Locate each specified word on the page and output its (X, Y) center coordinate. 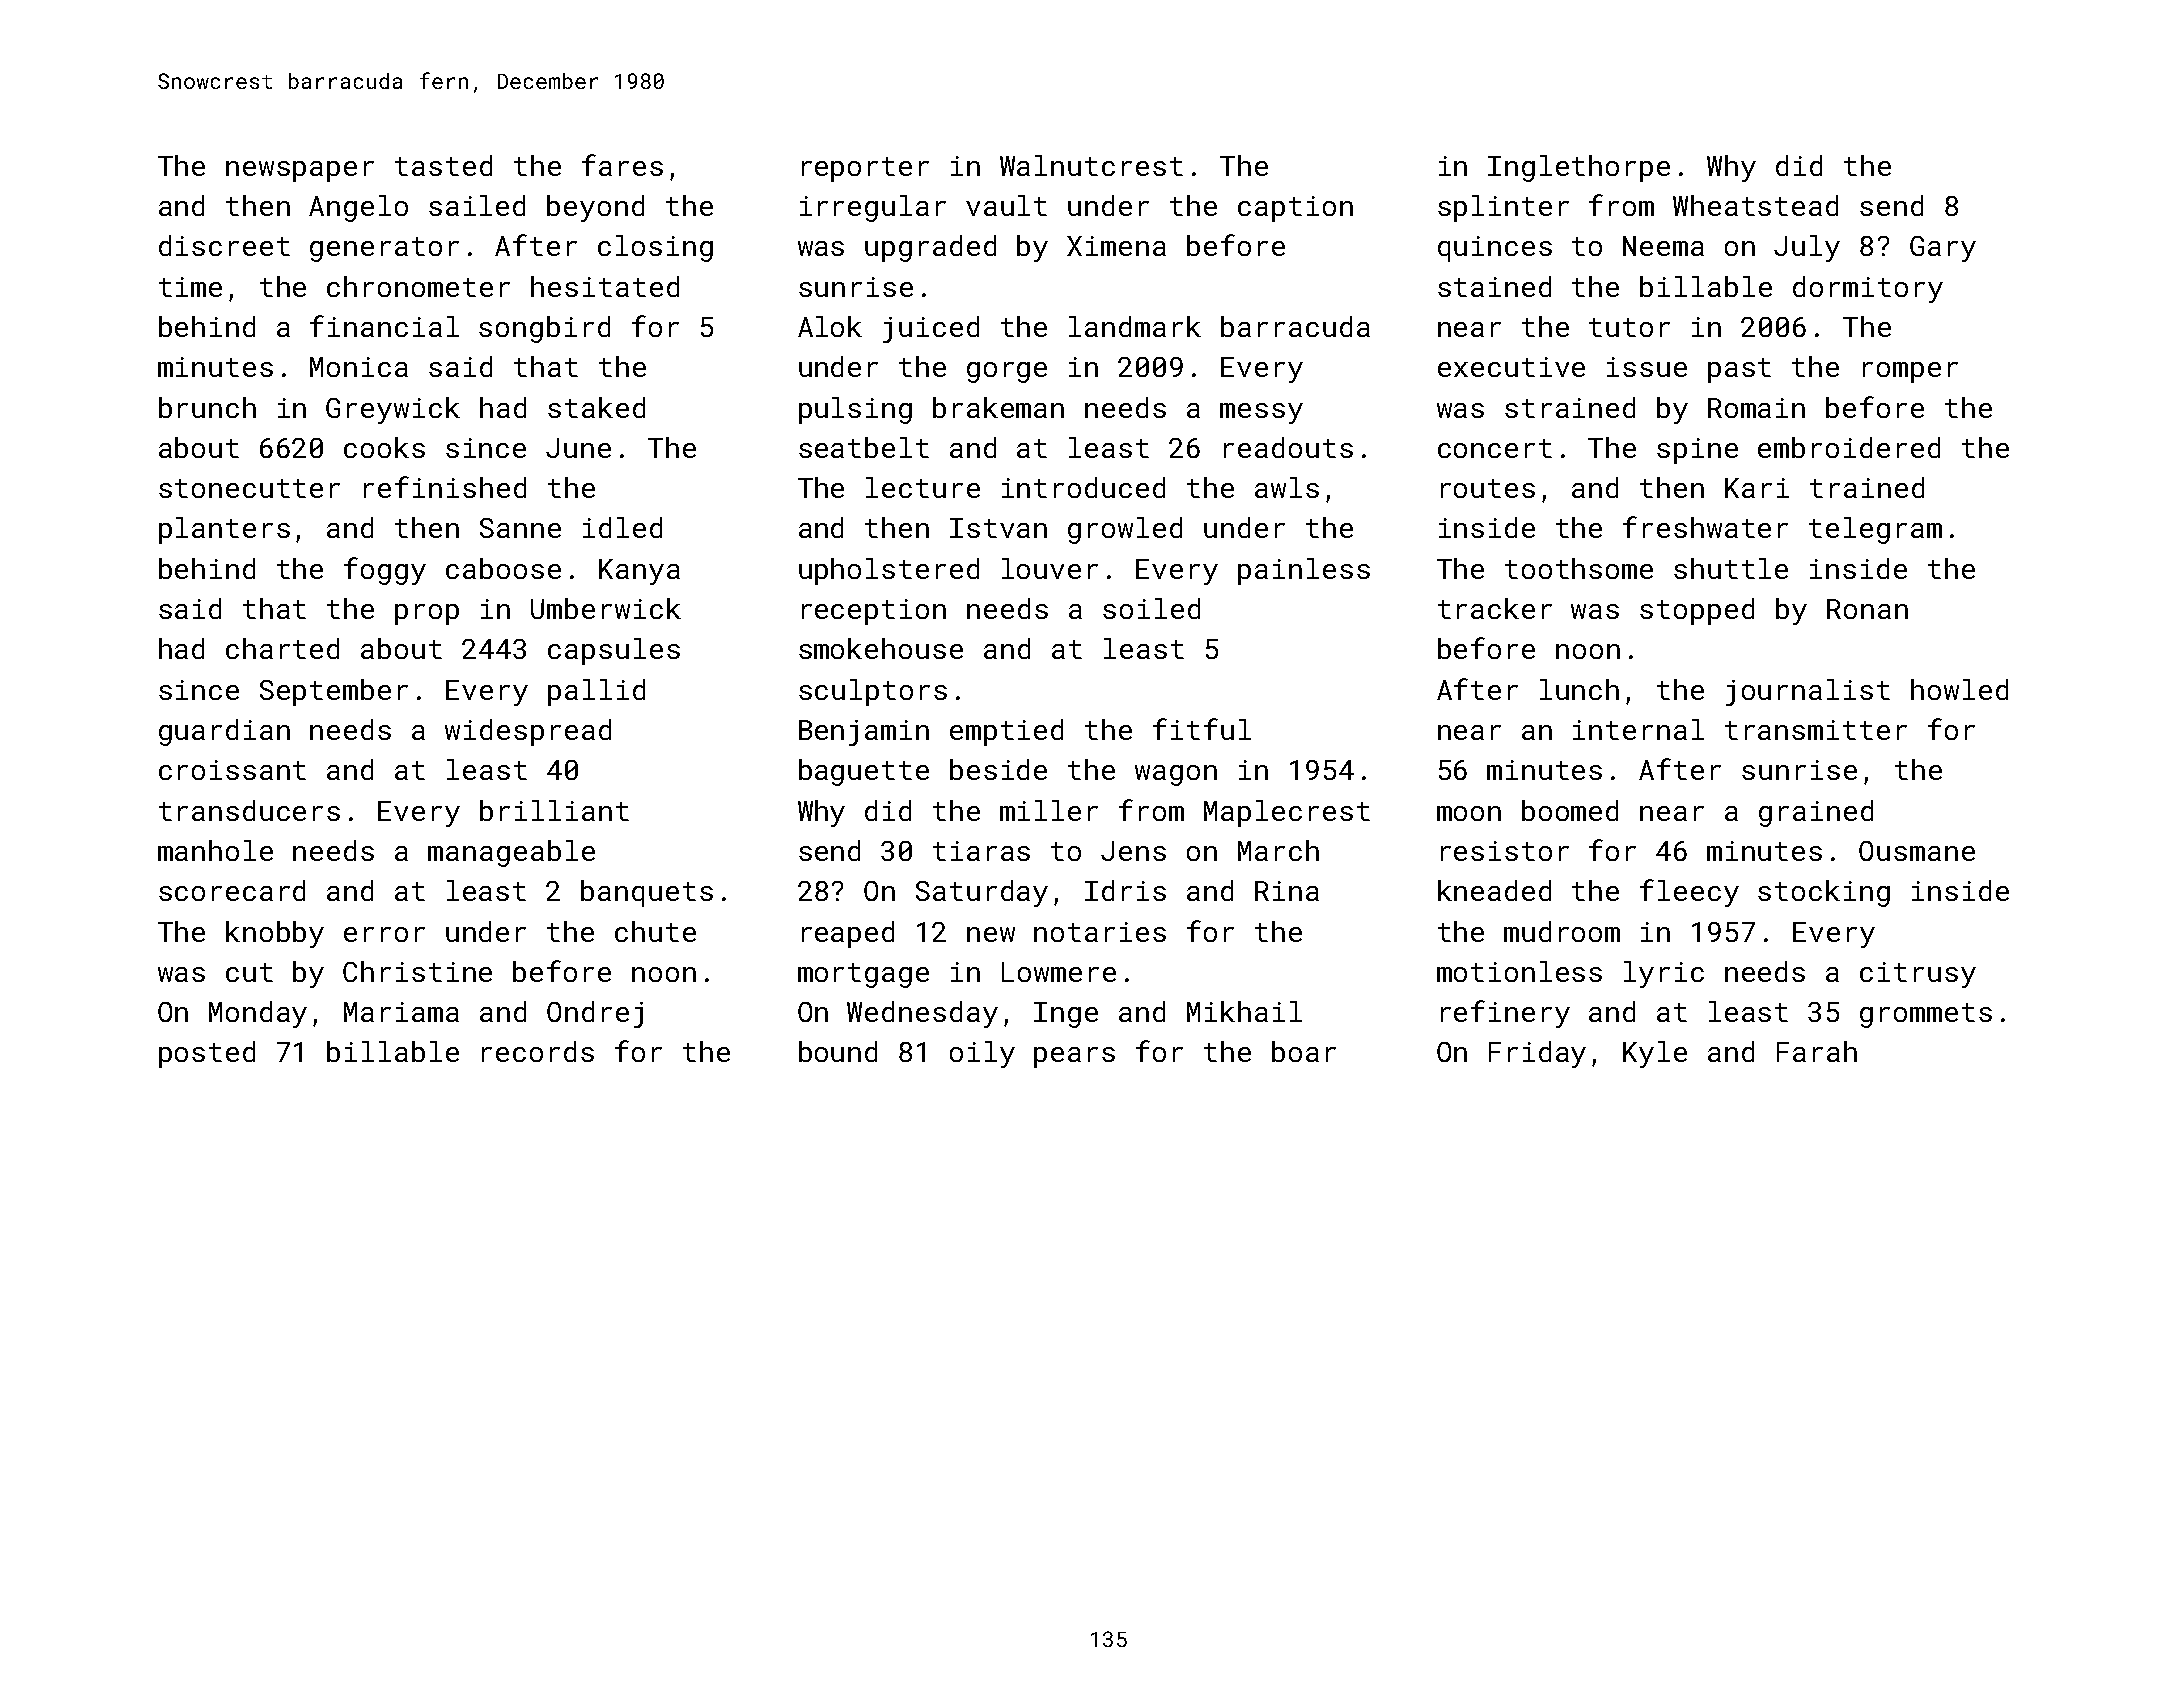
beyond (595, 208)
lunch (1579, 689)
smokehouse (881, 648)
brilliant (554, 810)
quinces (1495, 249)
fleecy (1689, 893)
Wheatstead (1755, 205)
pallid (596, 692)
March (1278, 850)
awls (1287, 487)
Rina (1287, 891)
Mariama (401, 1012)
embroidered (1849, 447)
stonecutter (249, 488)
